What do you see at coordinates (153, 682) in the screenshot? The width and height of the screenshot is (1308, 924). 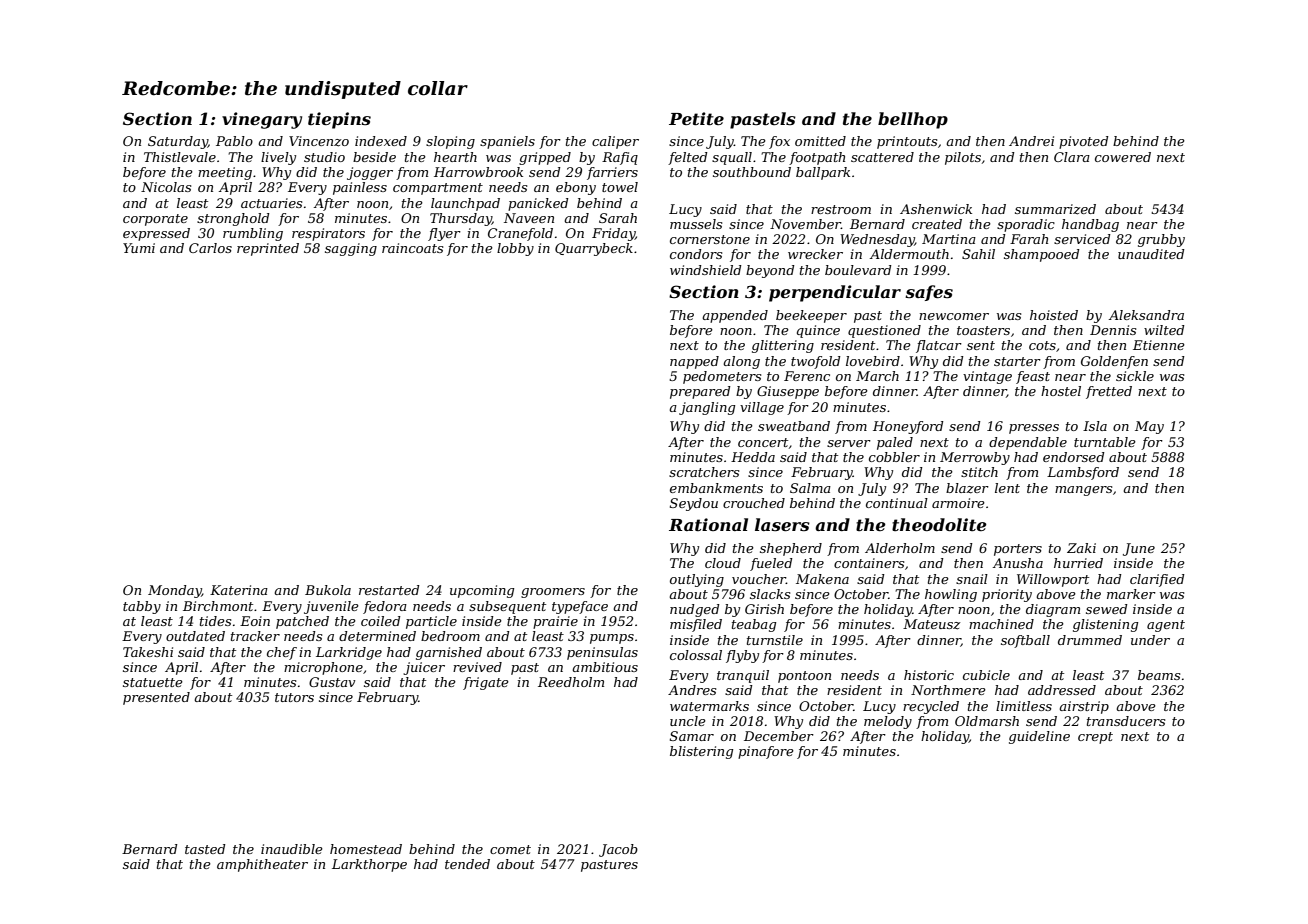 I see `statuette` at bounding box center [153, 682].
